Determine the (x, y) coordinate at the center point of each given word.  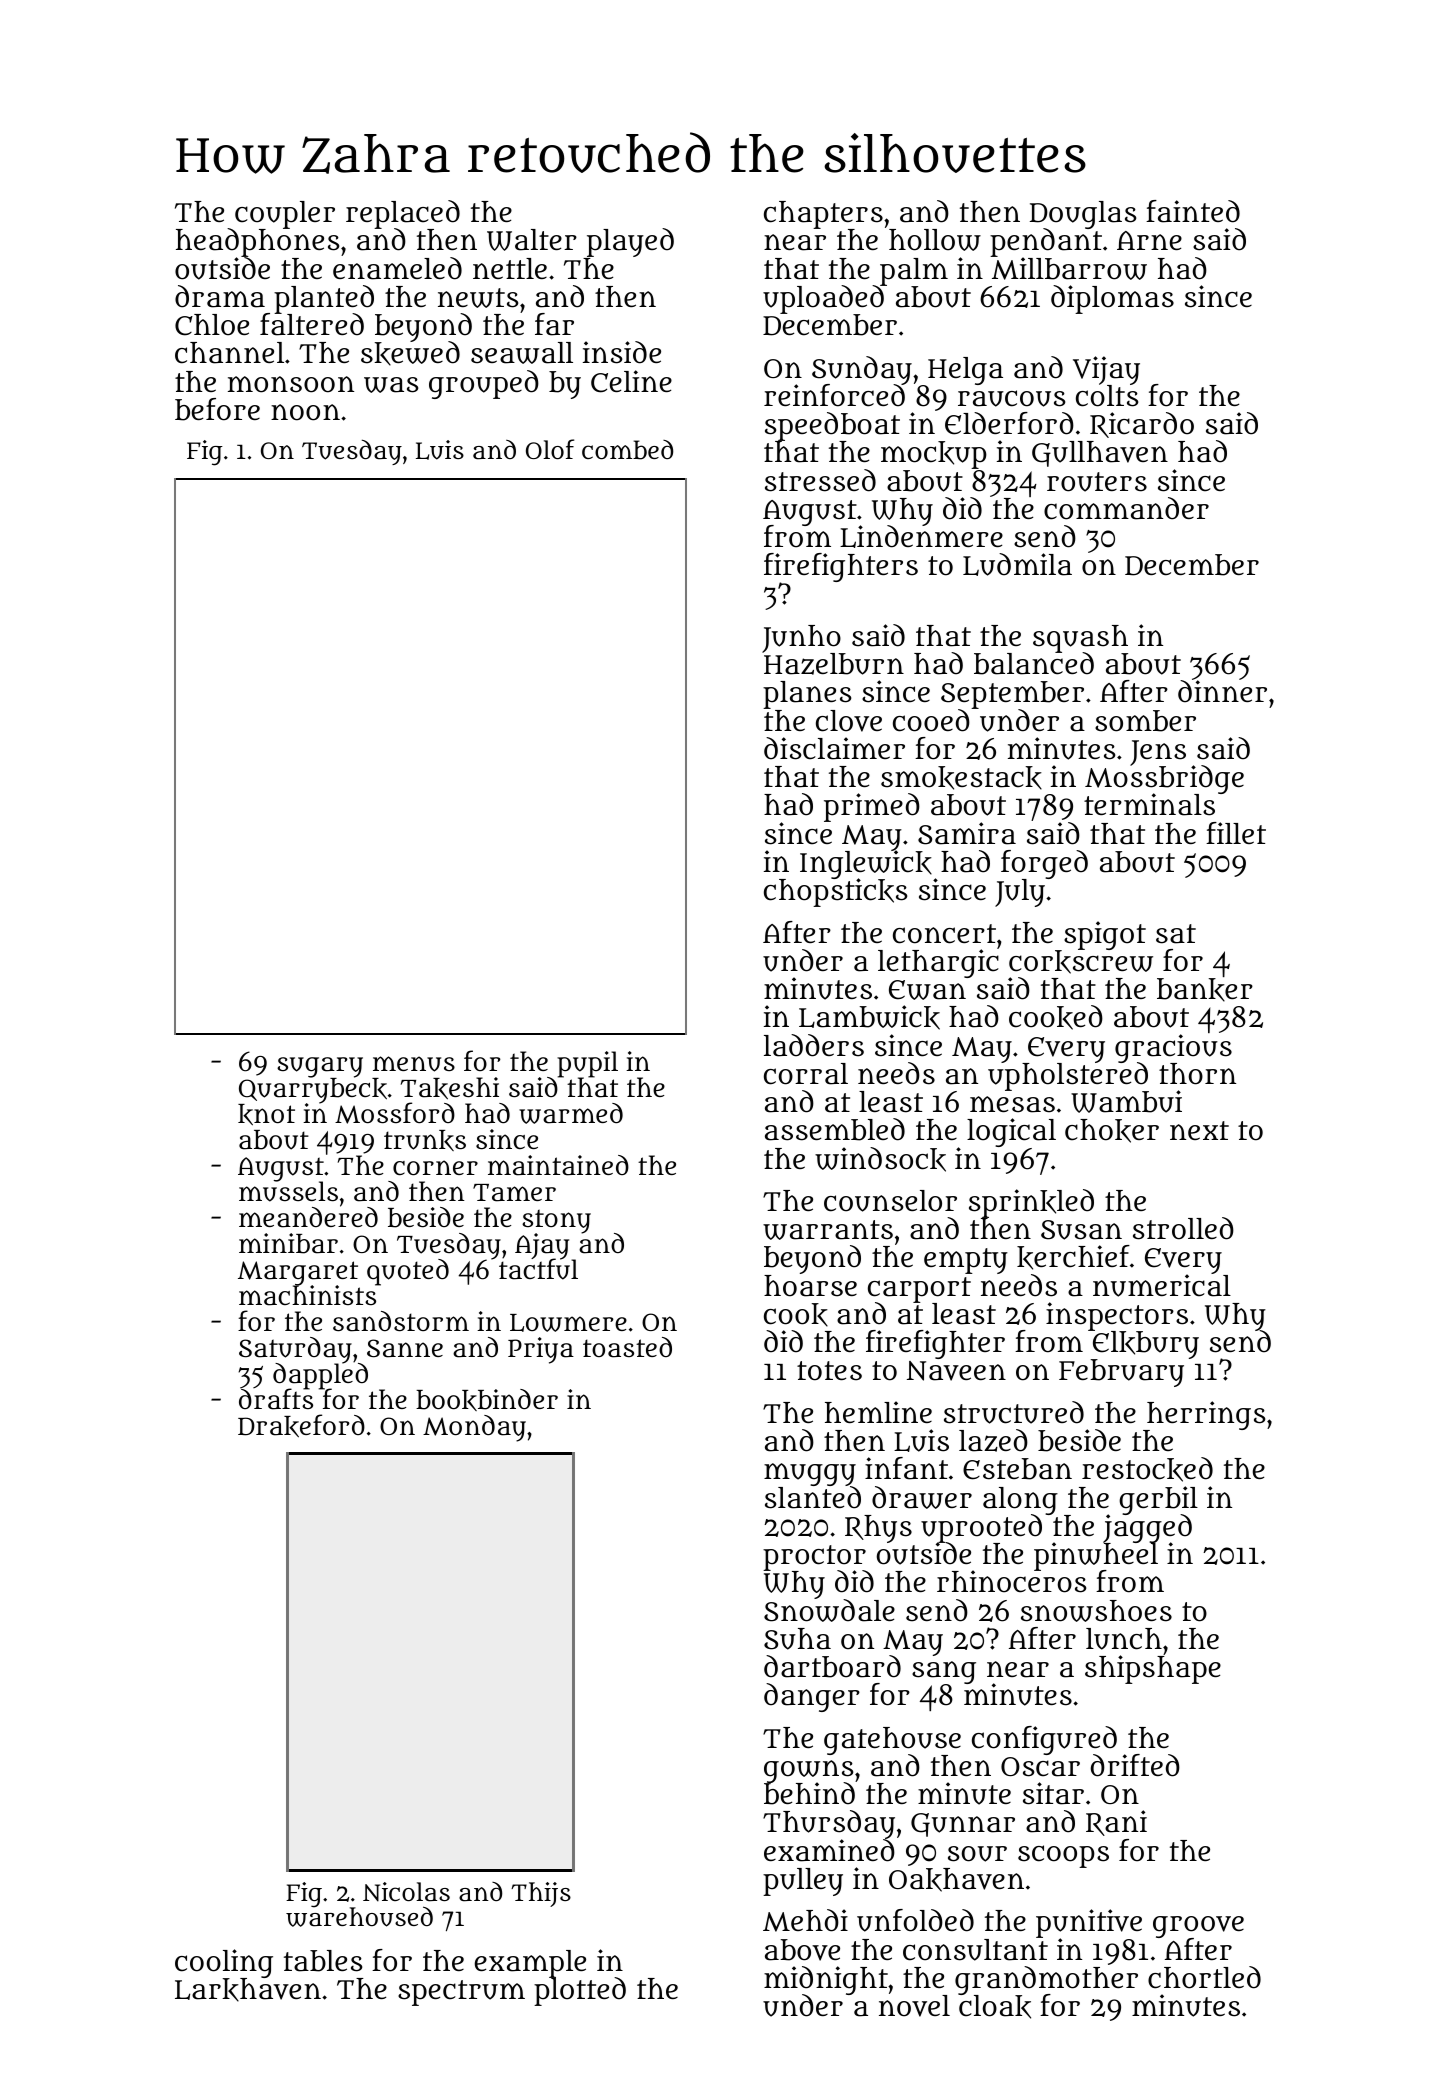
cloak (995, 2007)
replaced (403, 214)
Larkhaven (248, 1990)
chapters (823, 215)
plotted (580, 1992)
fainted (1193, 211)
